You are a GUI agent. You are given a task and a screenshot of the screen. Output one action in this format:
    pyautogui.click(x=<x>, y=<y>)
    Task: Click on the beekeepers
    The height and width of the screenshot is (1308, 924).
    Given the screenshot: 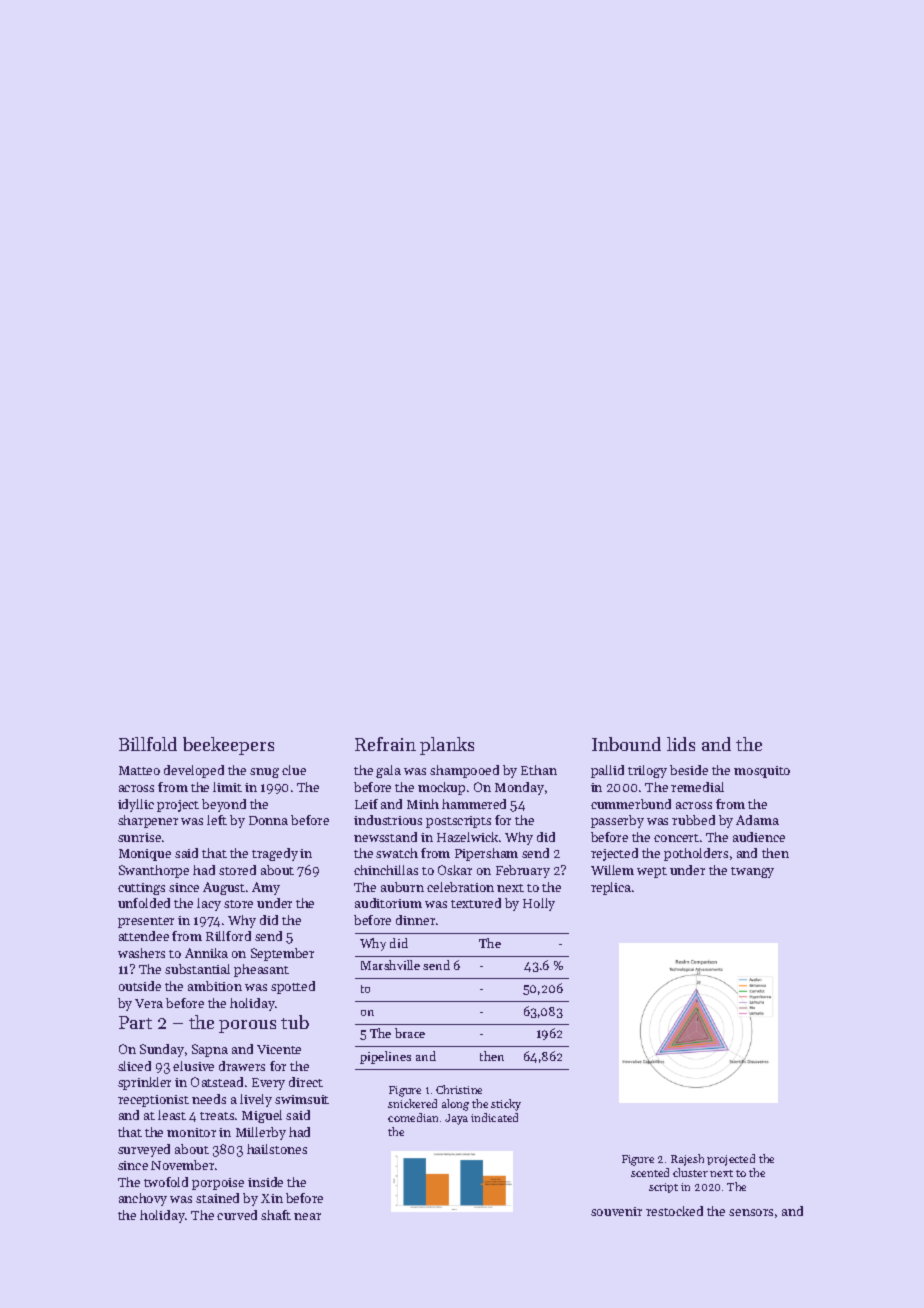 What is the action you would take?
    pyautogui.click(x=228, y=746)
